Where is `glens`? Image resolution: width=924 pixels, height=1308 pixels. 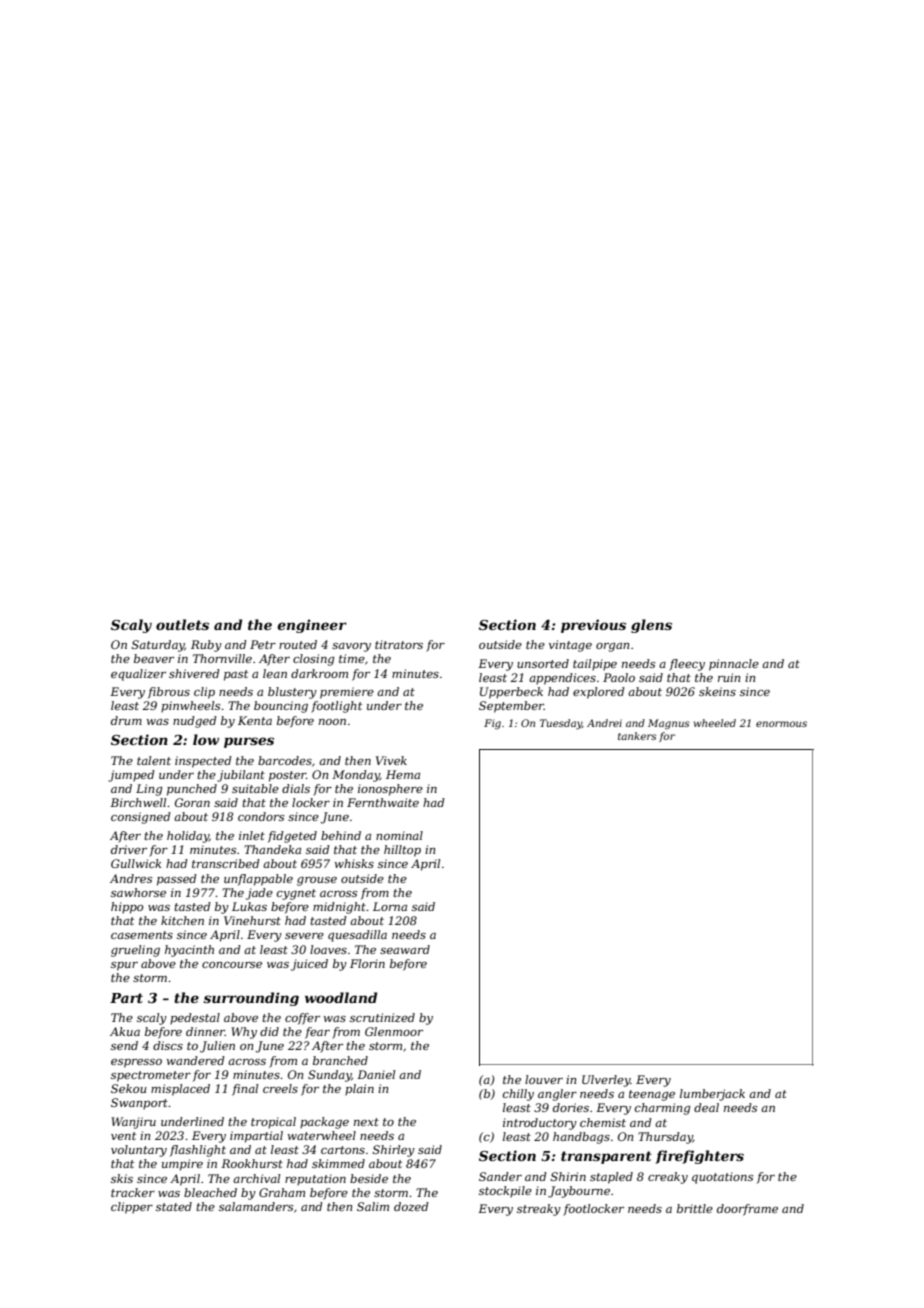 glens is located at coordinates (651, 626).
